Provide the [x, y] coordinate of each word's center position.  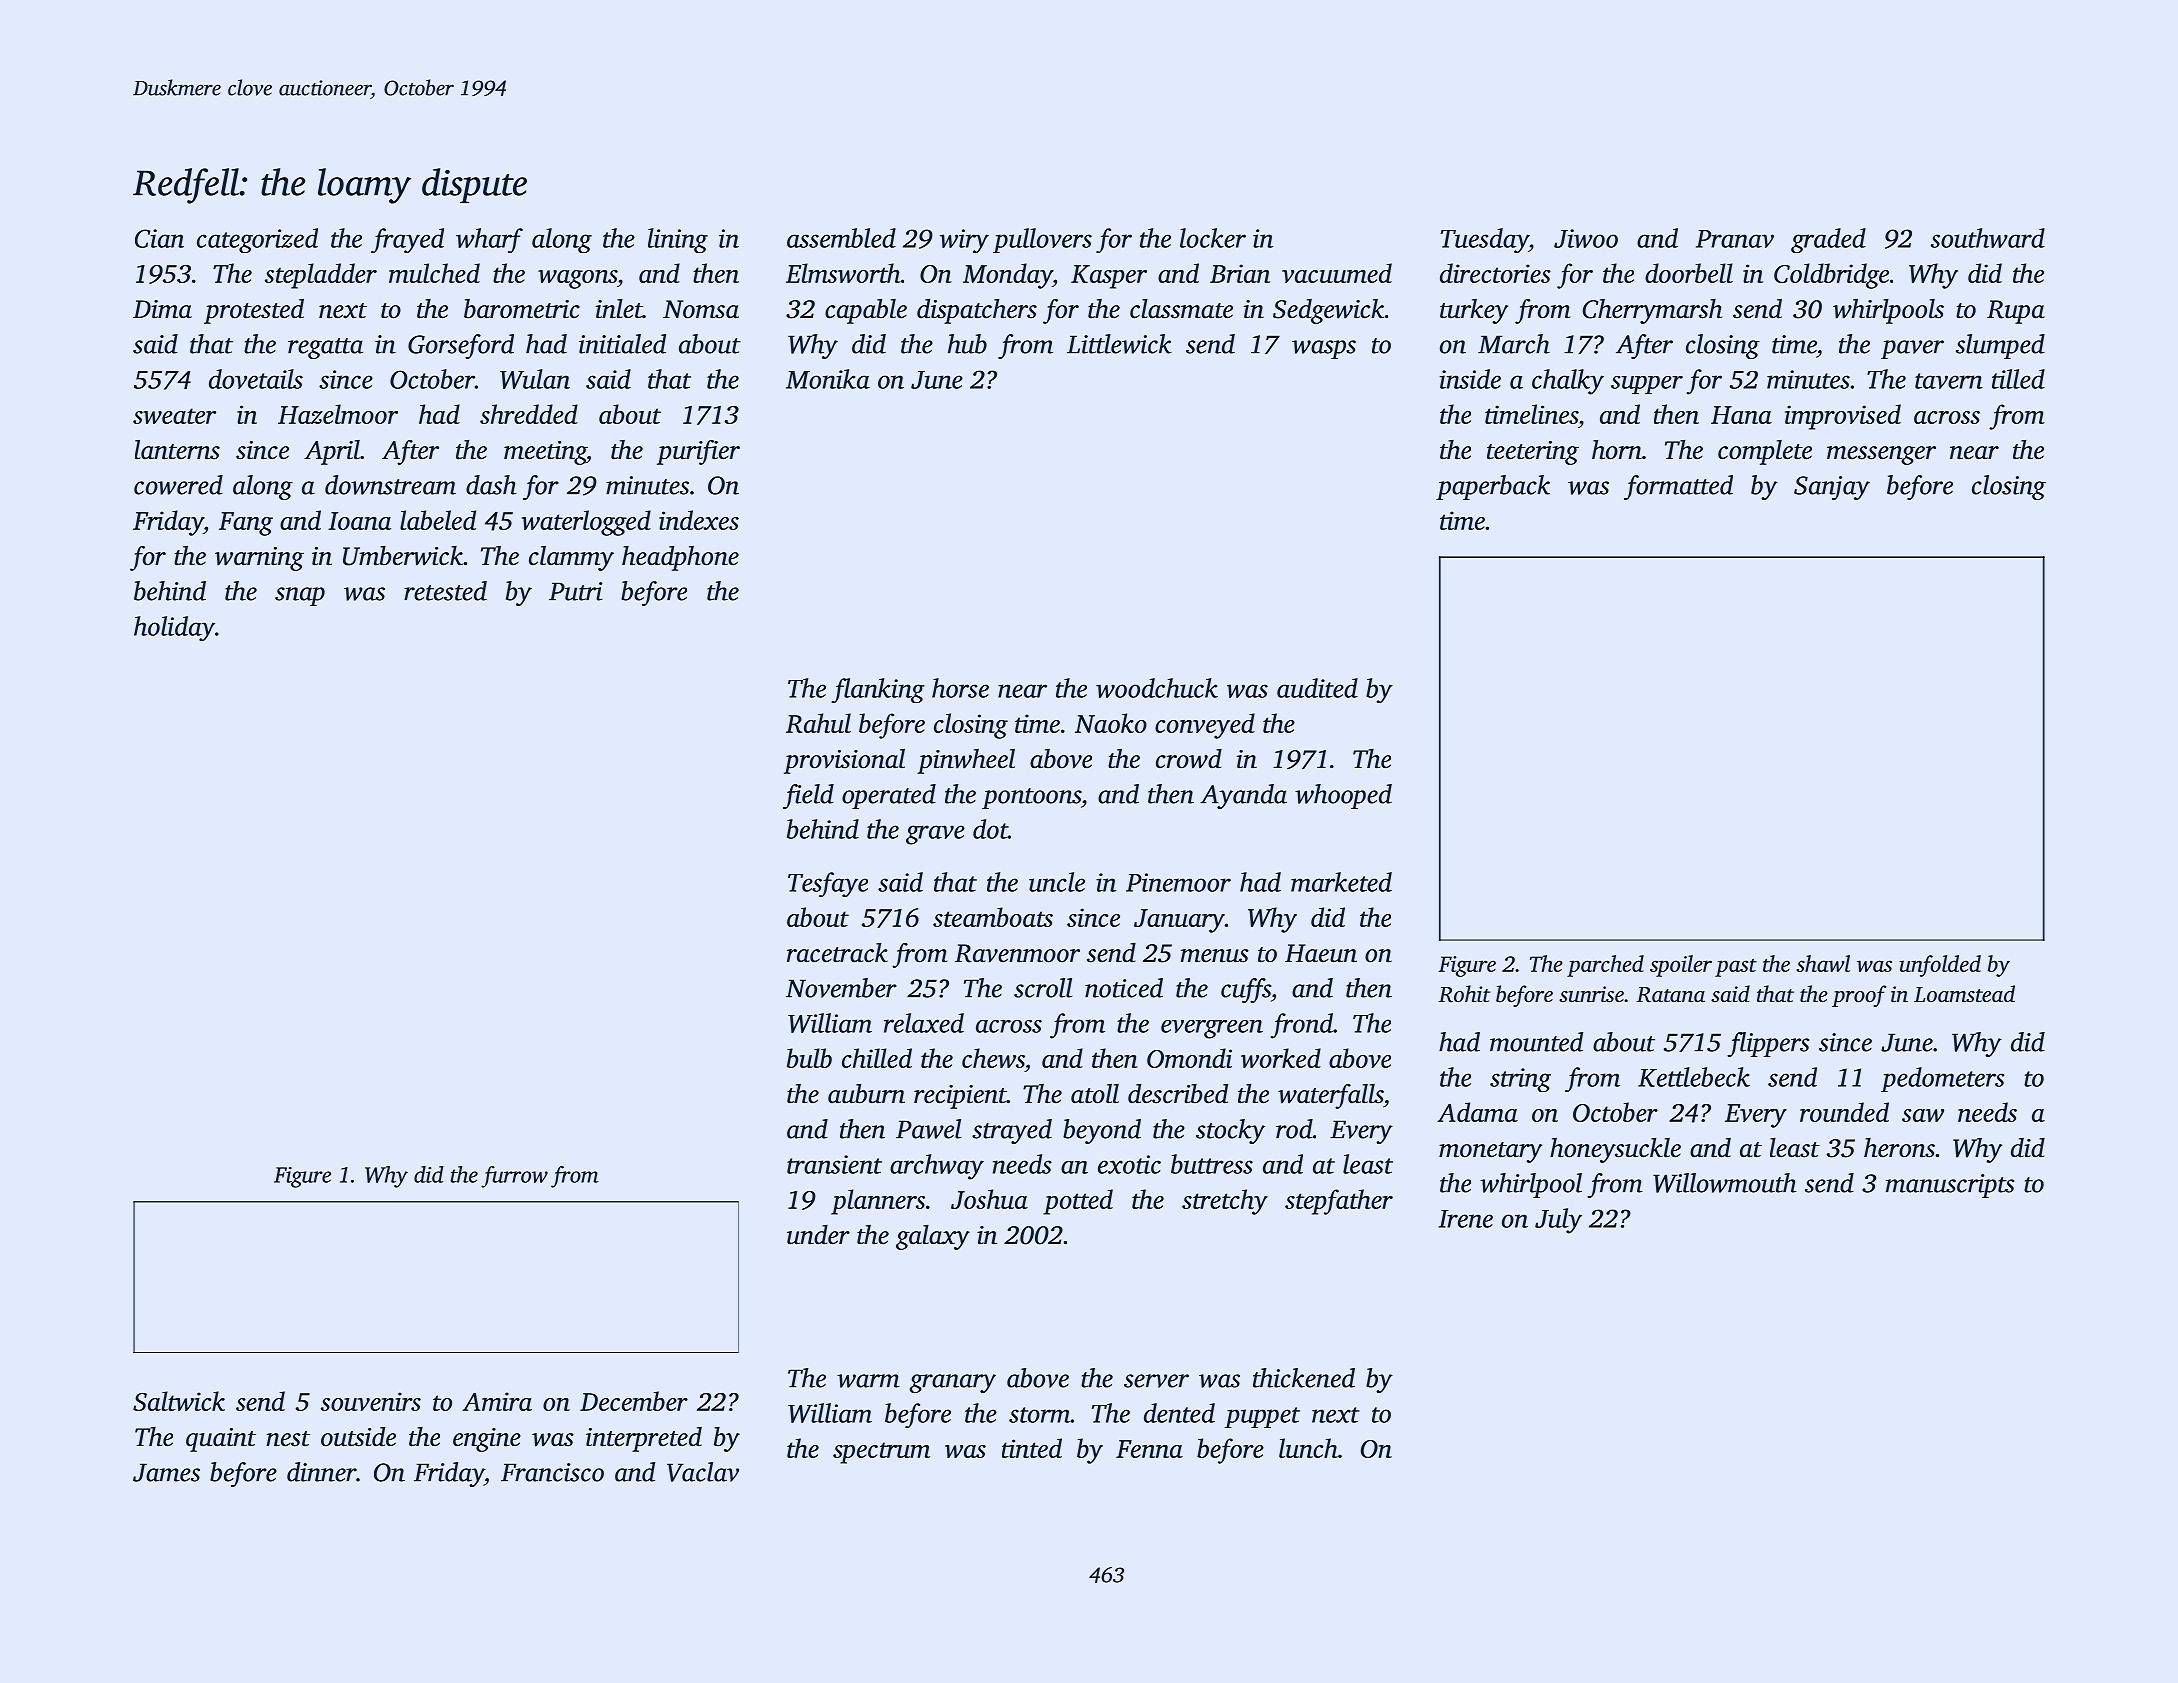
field [808, 796]
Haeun [1321, 953]
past [1736, 968]
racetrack [837, 953]
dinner [321, 1472]
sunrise [1591, 994]
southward [1988, 238]
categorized [257, 240]
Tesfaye [828, 884]
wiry [964, 241]
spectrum [881, 1453]
